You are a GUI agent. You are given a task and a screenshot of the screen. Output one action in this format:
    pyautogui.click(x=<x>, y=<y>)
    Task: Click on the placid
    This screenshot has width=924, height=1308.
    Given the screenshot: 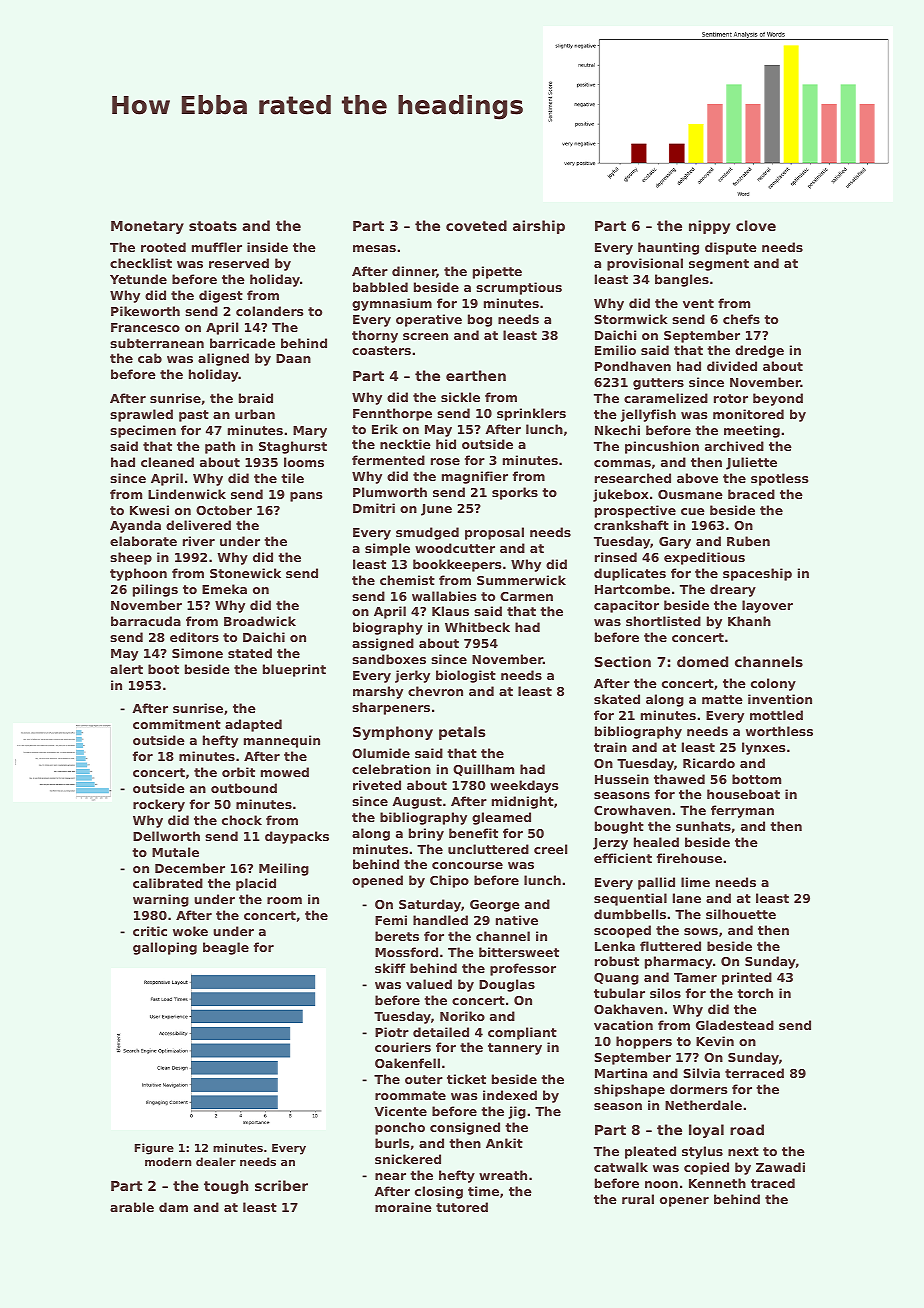 What is the action you would take?
    pyautogui.click(x=256, y=884)
